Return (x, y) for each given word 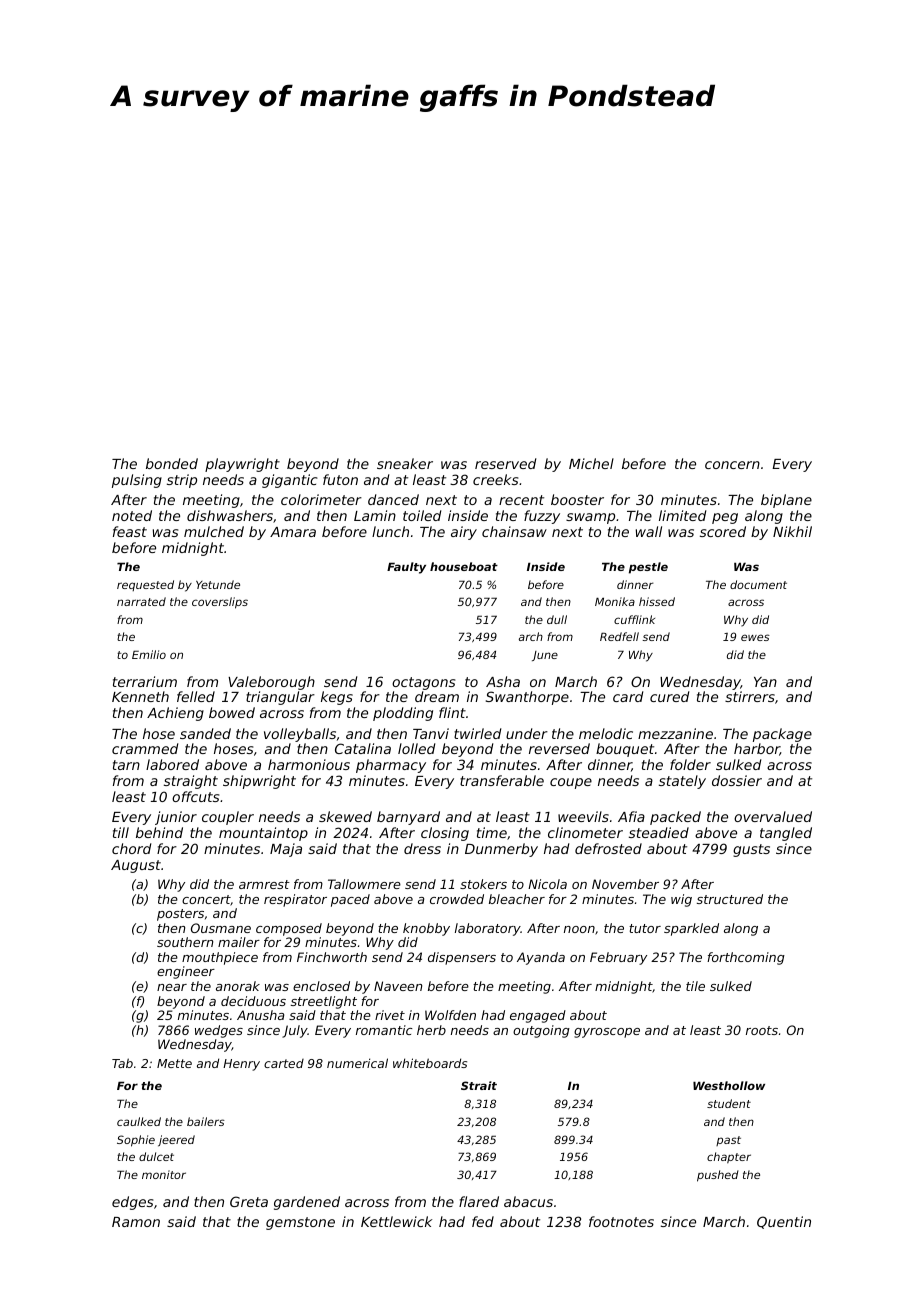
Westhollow (729, 1085)
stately (682, 782)
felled (196, 696)
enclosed (321, 986)
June (545, 656)
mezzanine (675, 733)
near (172, 987)
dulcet (156, 1156)
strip (182, 481)
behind (159, 832)
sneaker (405, 463)
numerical (357, 1063)
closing (445, 834)
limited (682, 515)
